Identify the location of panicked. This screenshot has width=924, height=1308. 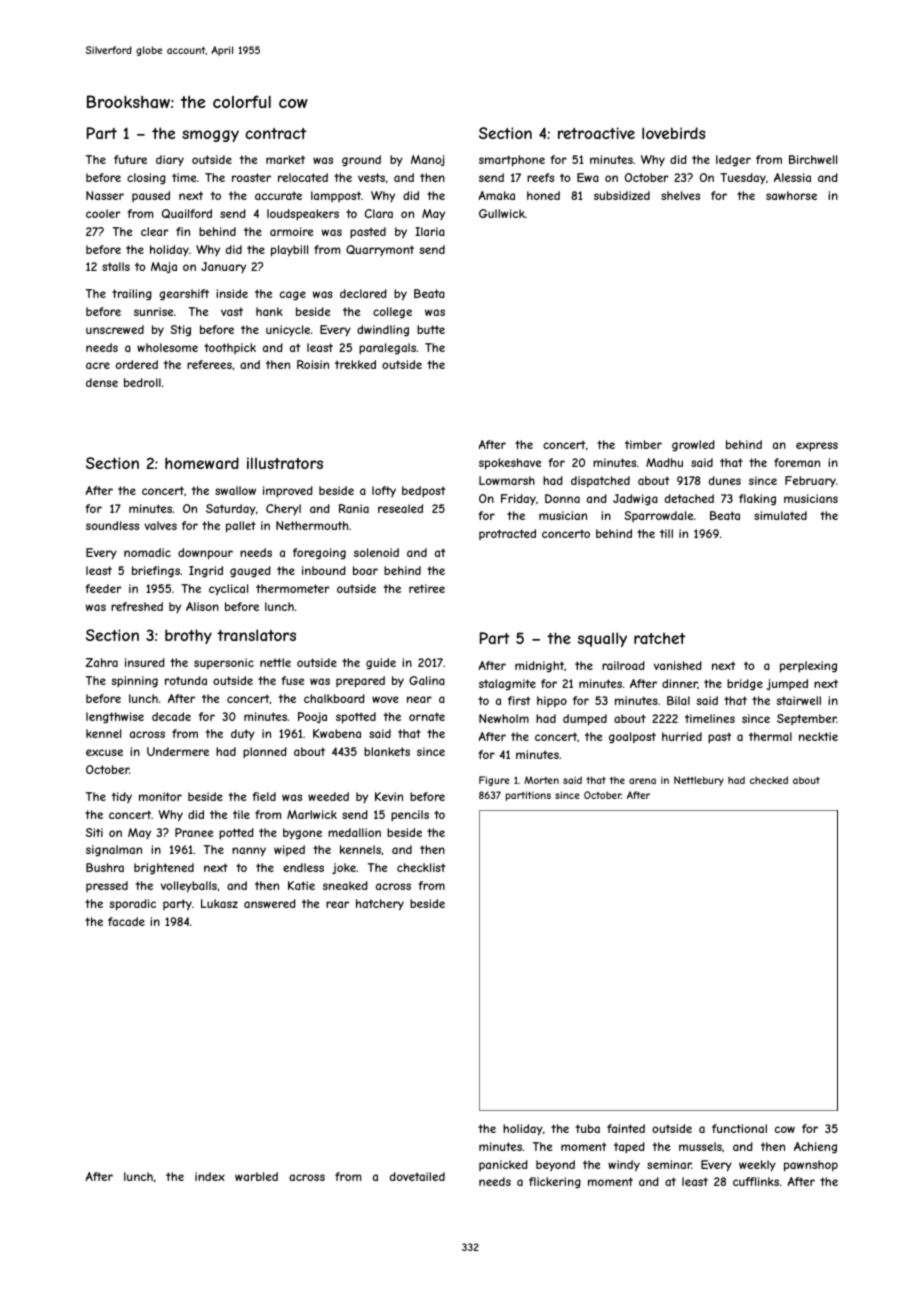
(503, 1165).
